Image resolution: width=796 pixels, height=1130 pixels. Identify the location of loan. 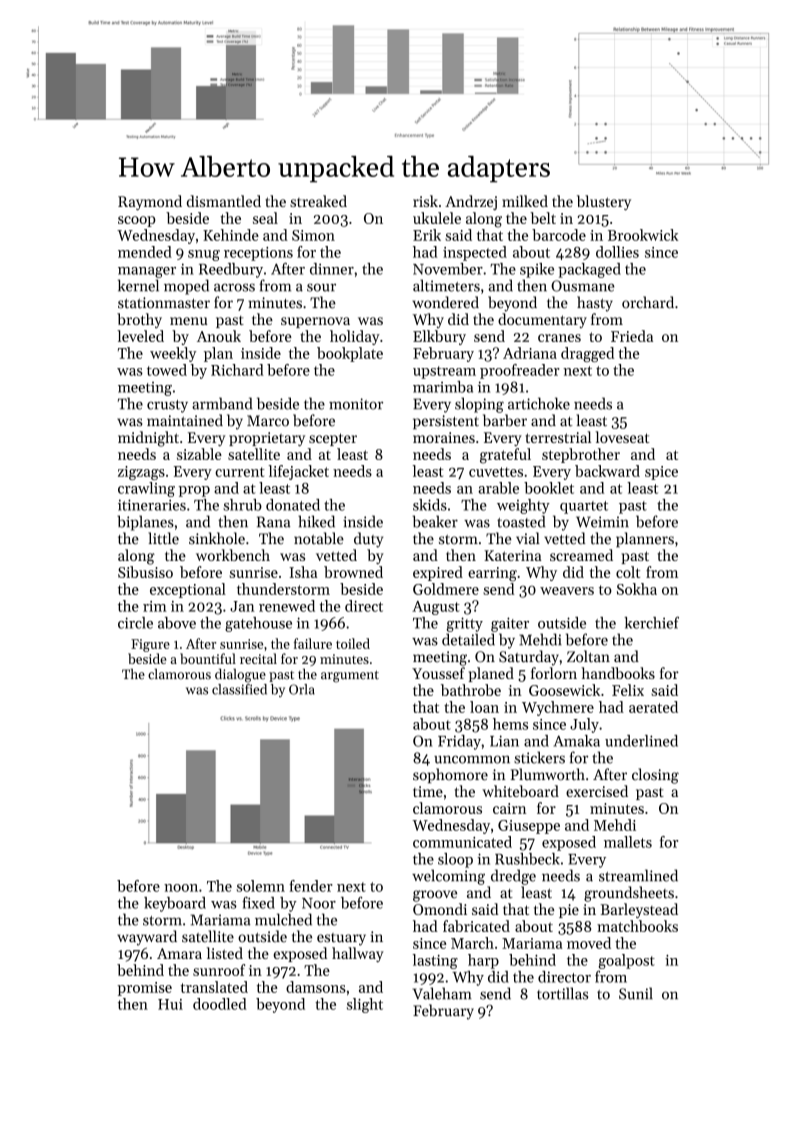
(484, 707).
